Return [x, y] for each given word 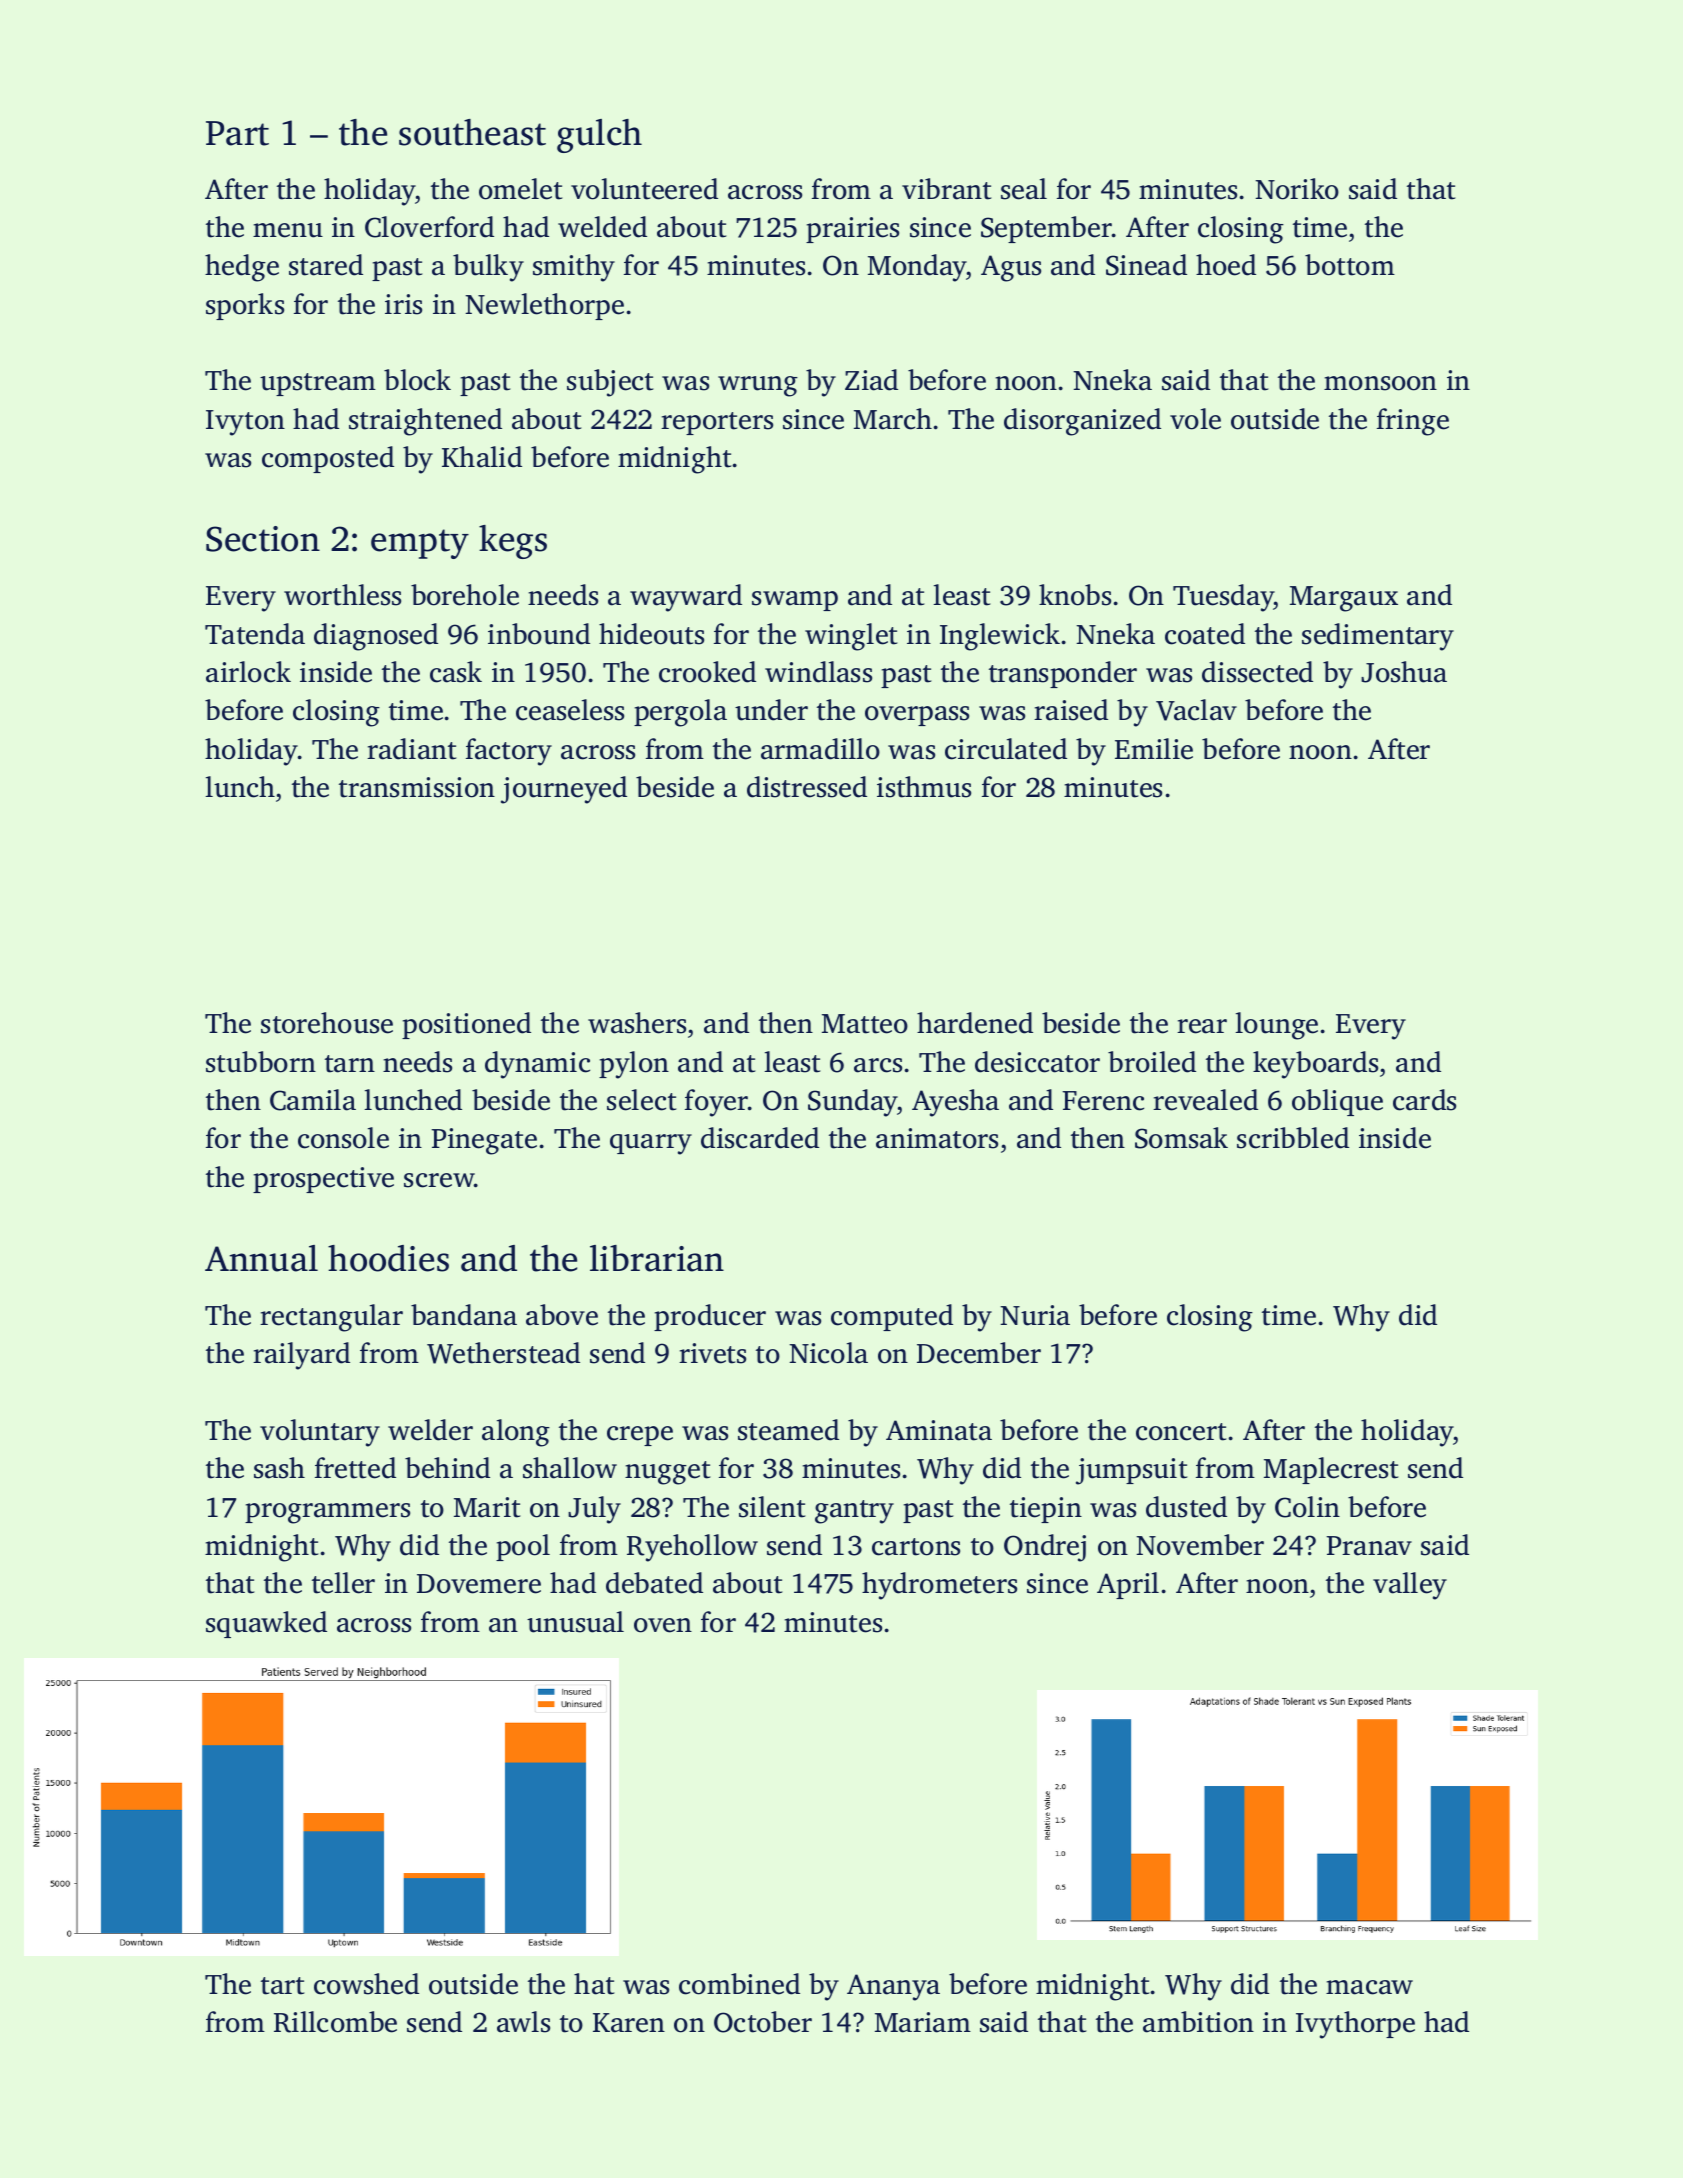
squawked [266, 1624]
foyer [716, 1103]
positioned [466, 1025]
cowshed [366, 1984]
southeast [472, 132]
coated [1205, 634]
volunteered [644, 189]
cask [456, 672]
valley [1410, 1586]
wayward [686, 598]
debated [654, 1583]
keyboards [1315, 1065]
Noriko [1297, 189]
